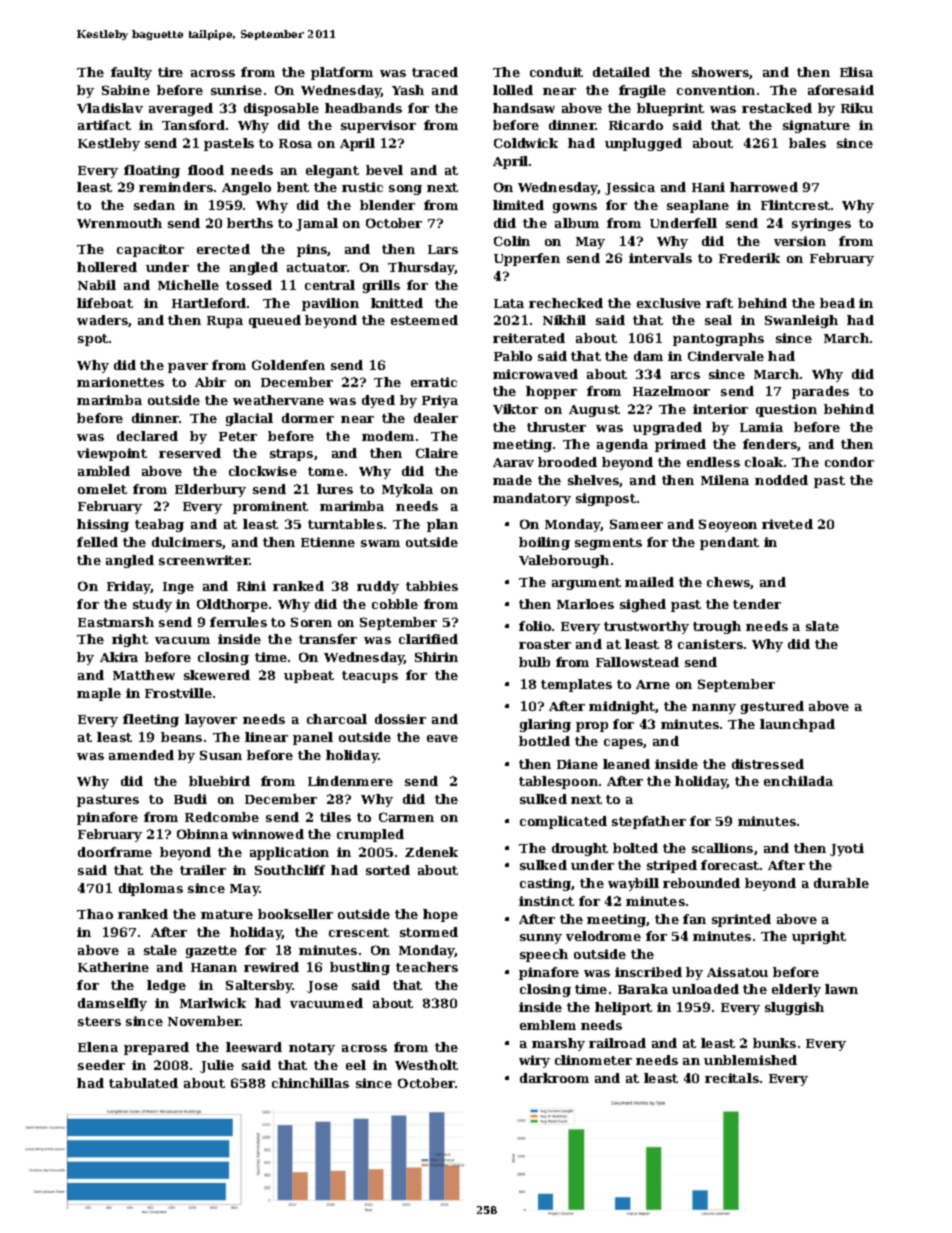  What do you see at coordinates (621, 72) in the document?
I see `detailed` at bounding box center [621, 72].
